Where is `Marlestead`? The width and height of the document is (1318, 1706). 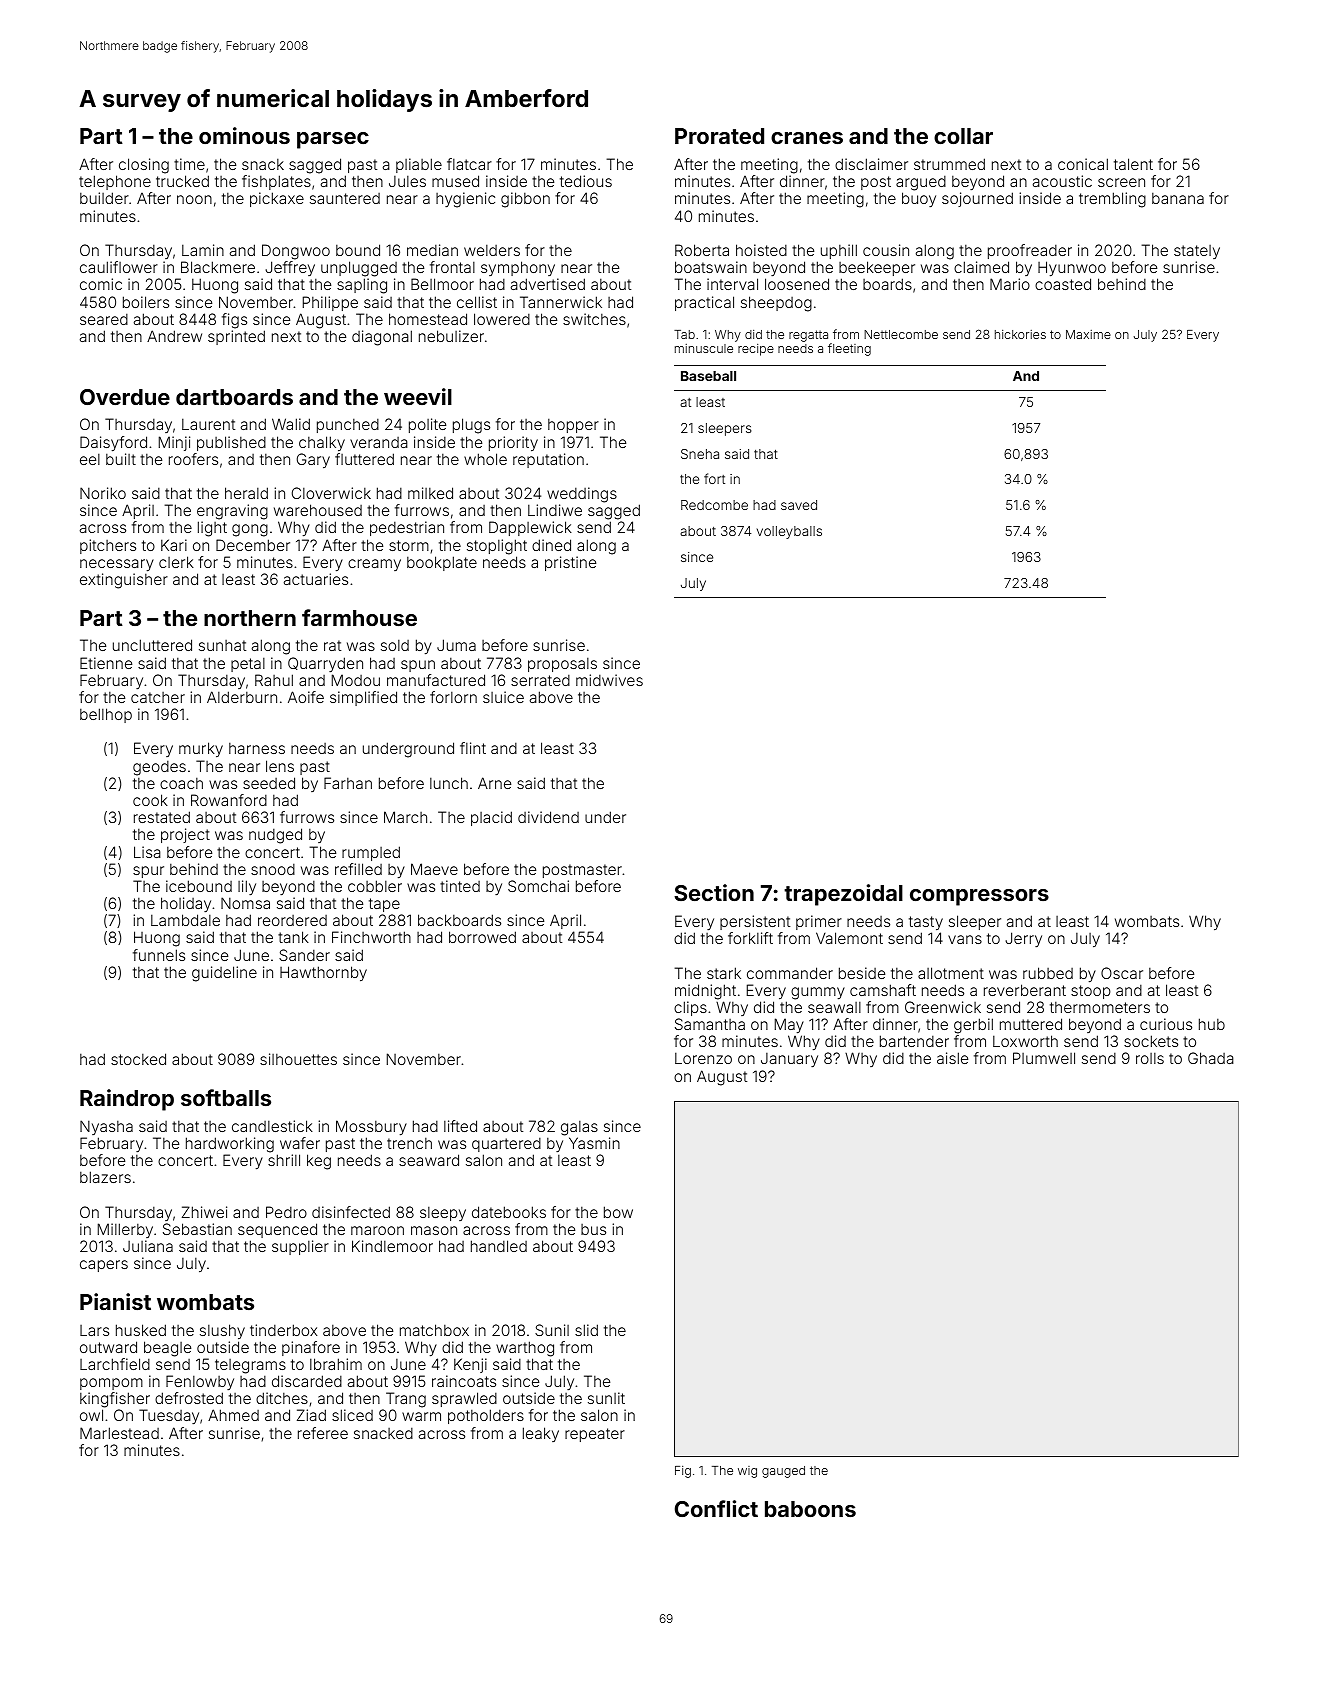
Marlestead is located at coordinates (119, 1433).
